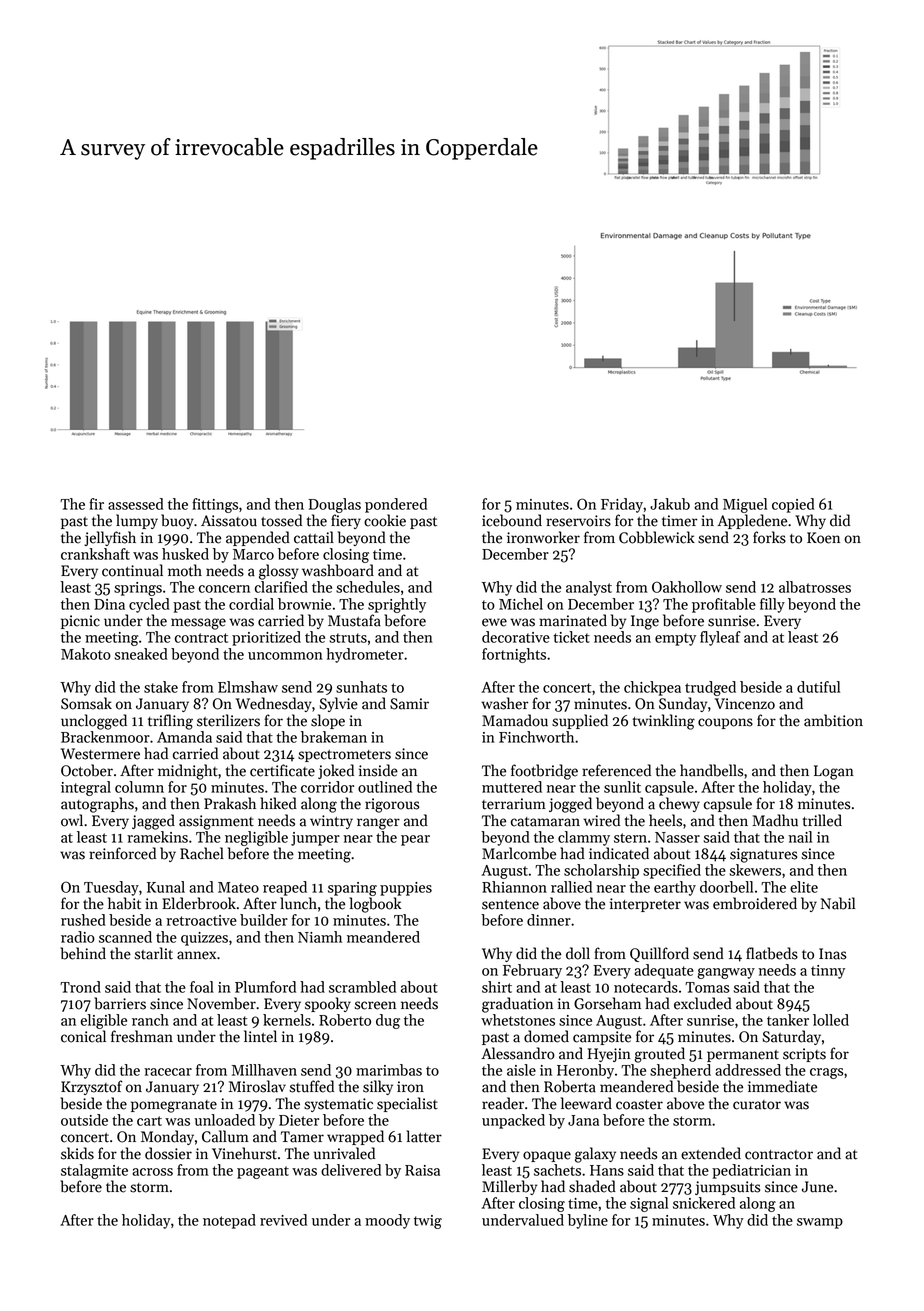 This screenshot has height=1311, width=924. What do you see at coordinates (745, 505) in the screenshot?
I see `Miguel` at bounding box center [745, 505].
